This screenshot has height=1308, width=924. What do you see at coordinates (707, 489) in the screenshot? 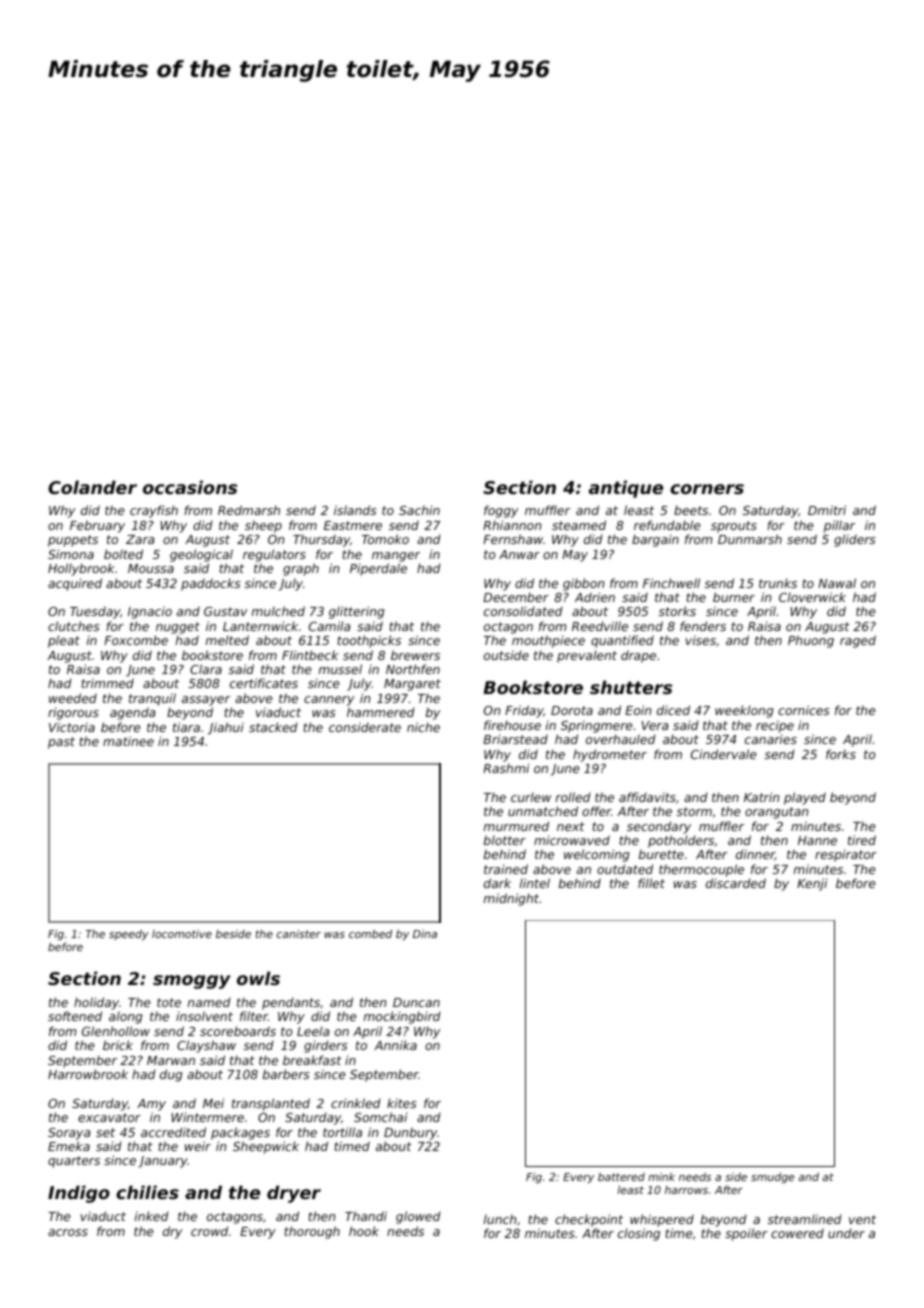
I see `corners` at bounding box center [707, 489].
